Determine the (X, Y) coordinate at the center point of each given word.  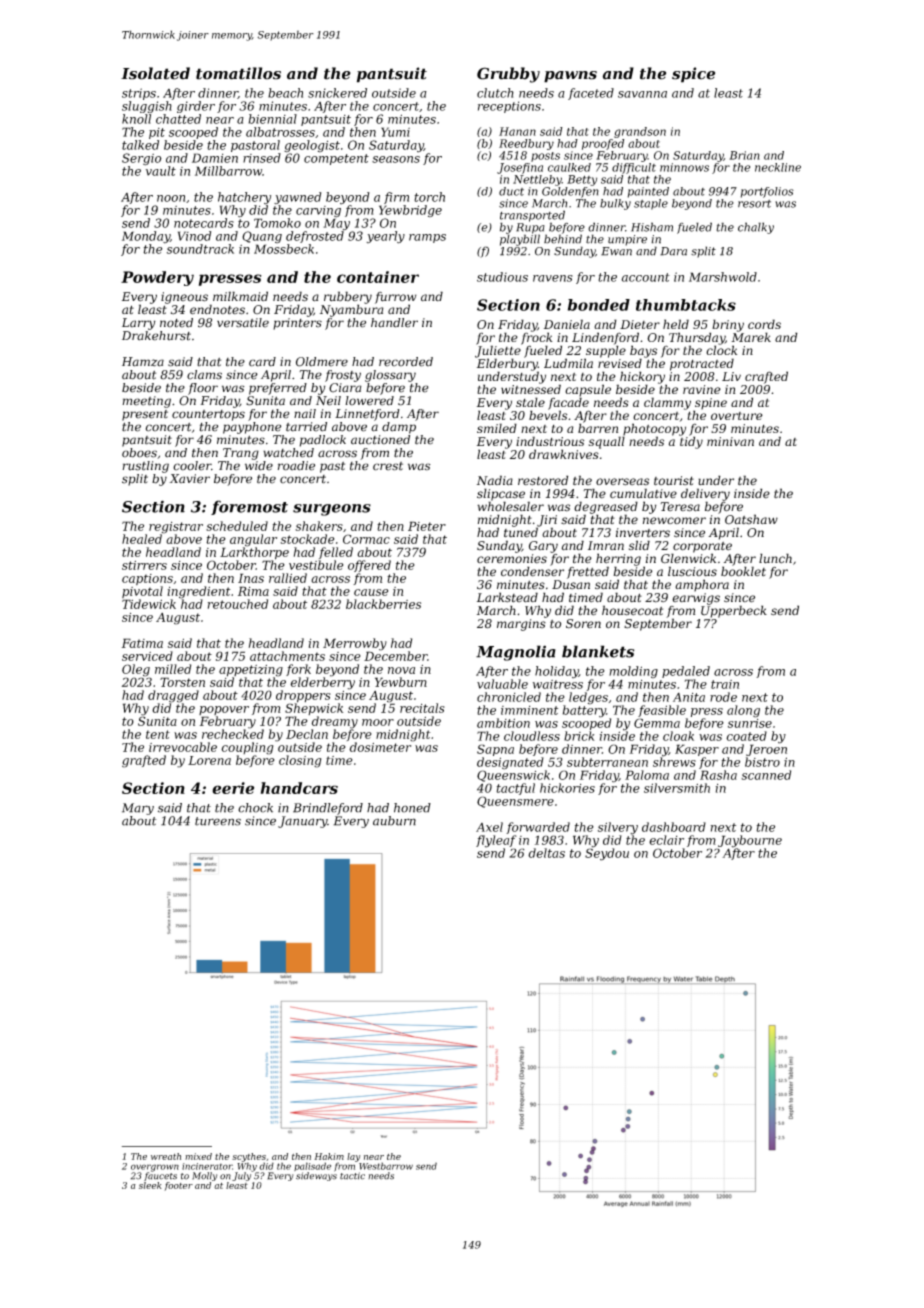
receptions (509, 107)
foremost (249, 507)
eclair (666, 840)
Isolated (155, 73)
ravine (702, 389)
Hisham (652, 227)
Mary (138, 809)
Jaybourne (750, 841)
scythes (249, 1157)
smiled (497, 428)
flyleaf (496, 841)
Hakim (329, 1156)
